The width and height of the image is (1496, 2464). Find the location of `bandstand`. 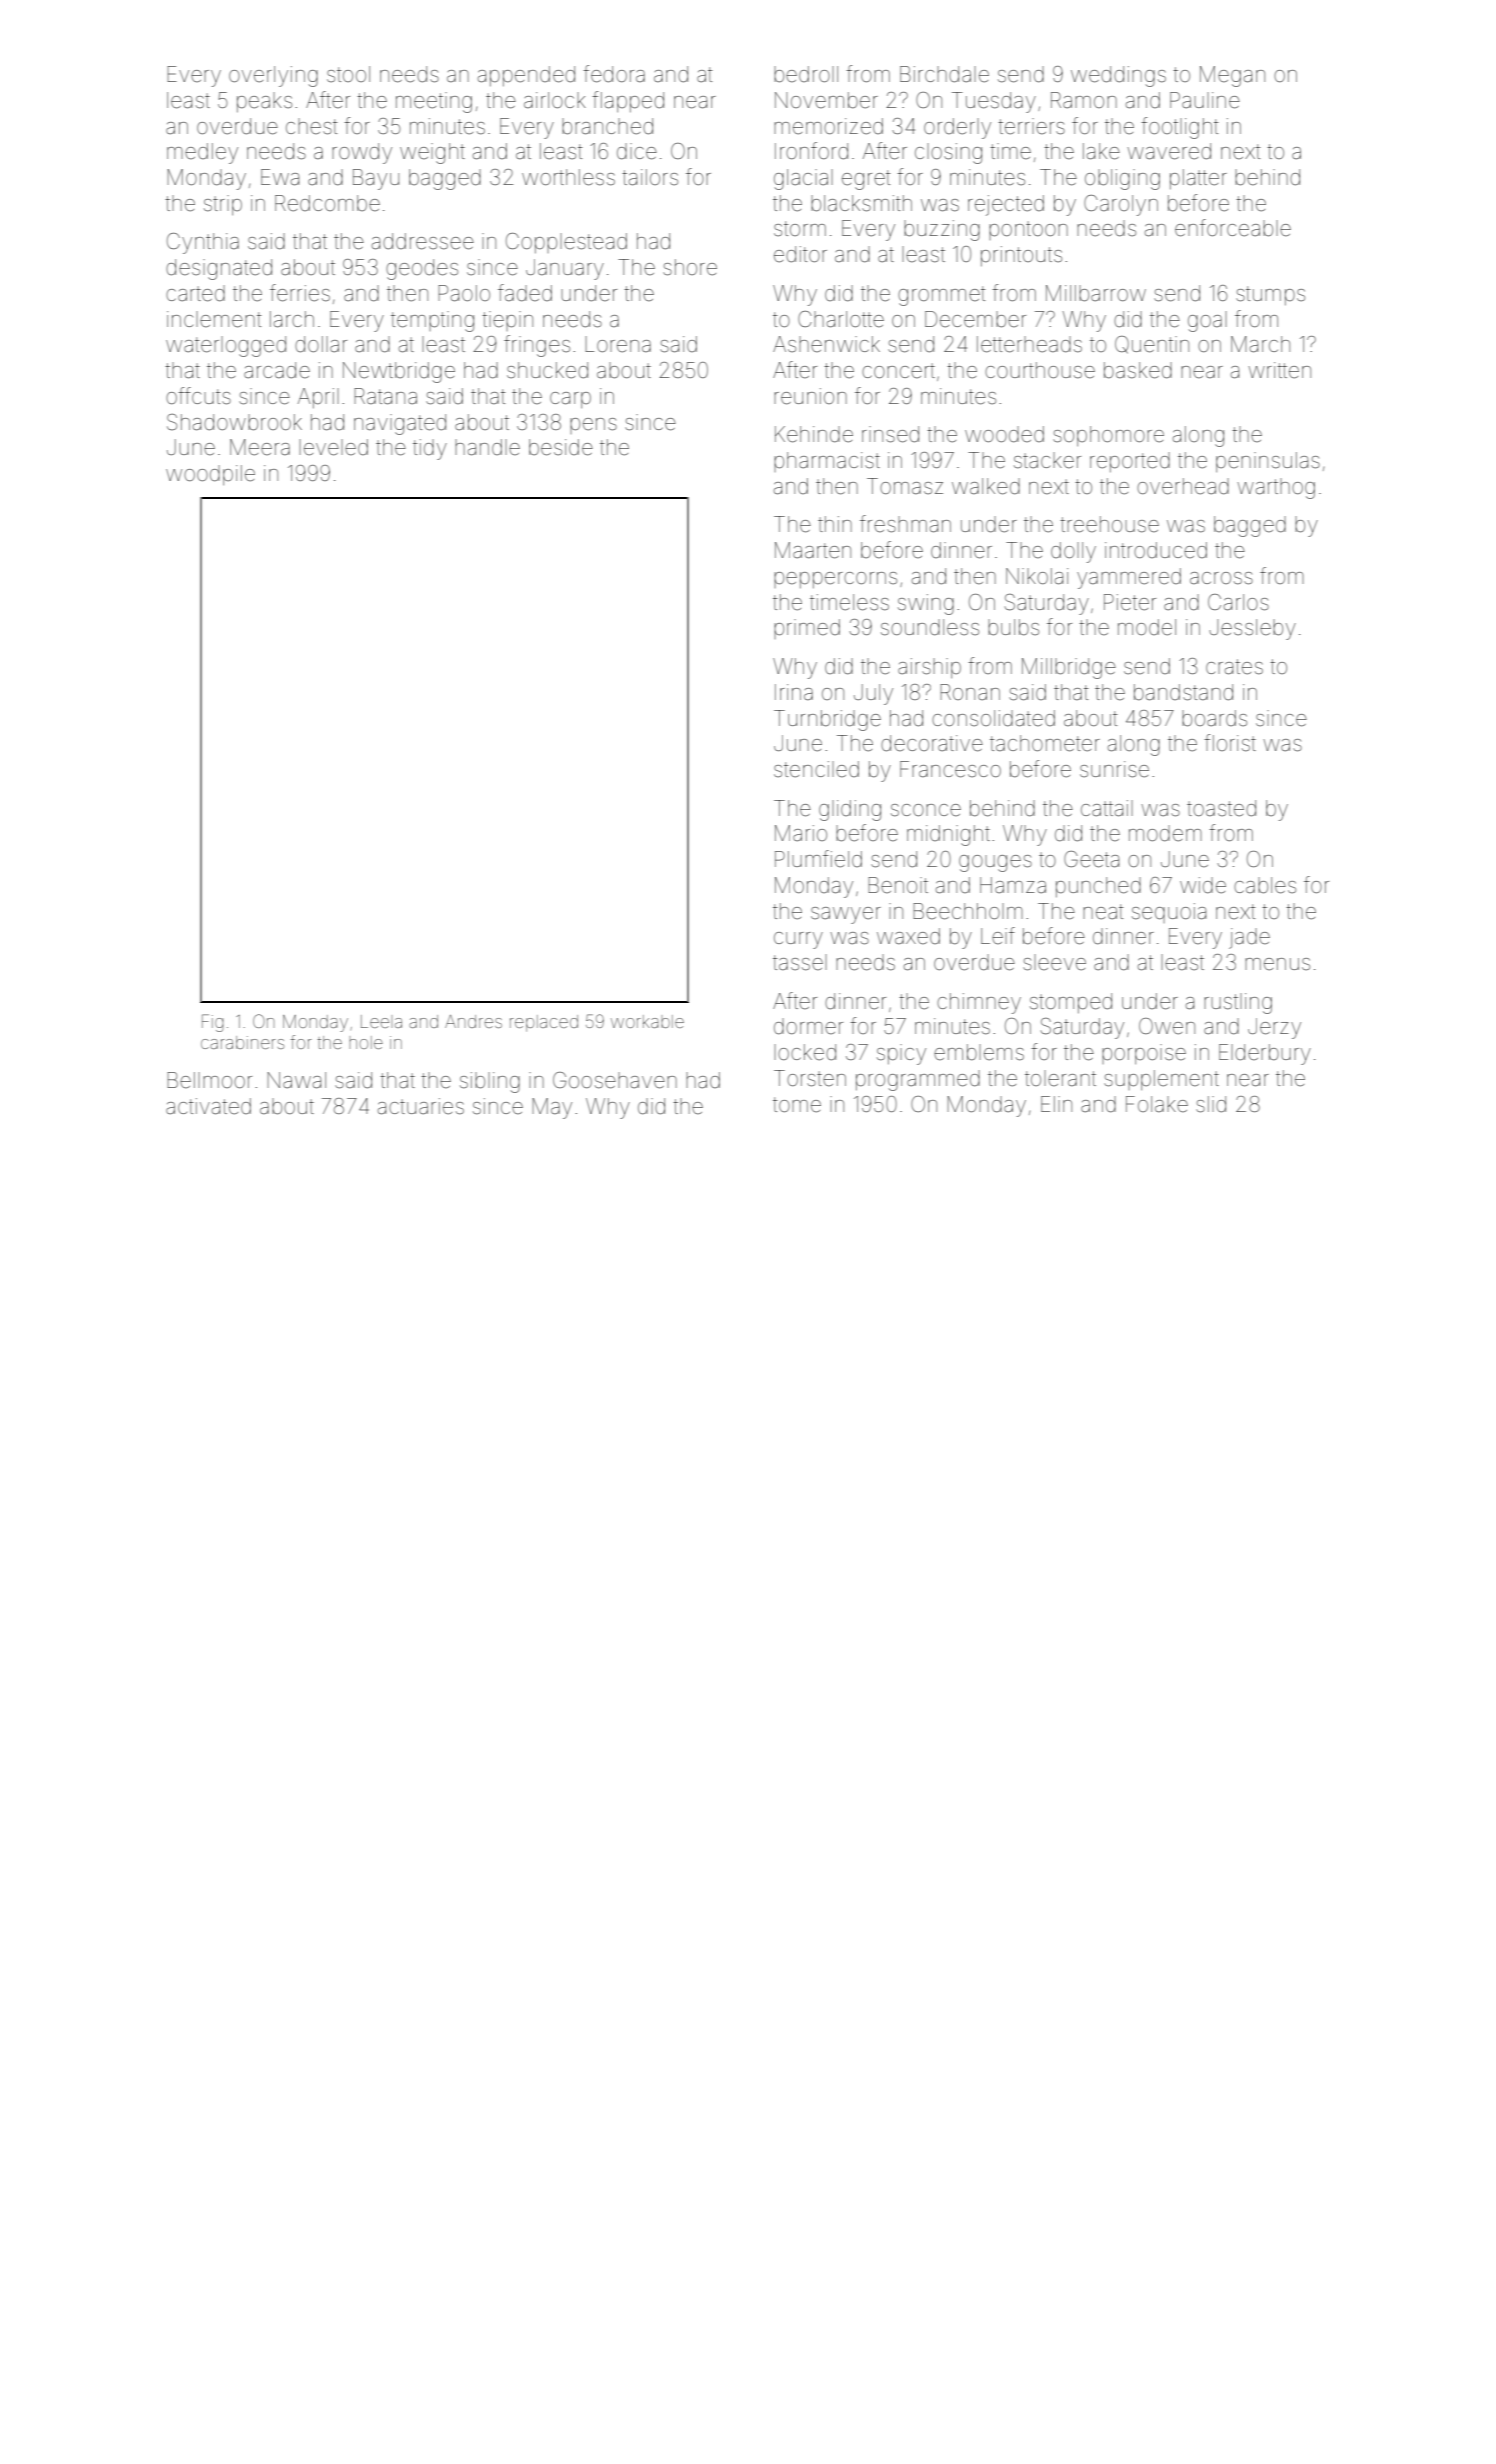

bandstand is located at coordinates (1183, 692).
